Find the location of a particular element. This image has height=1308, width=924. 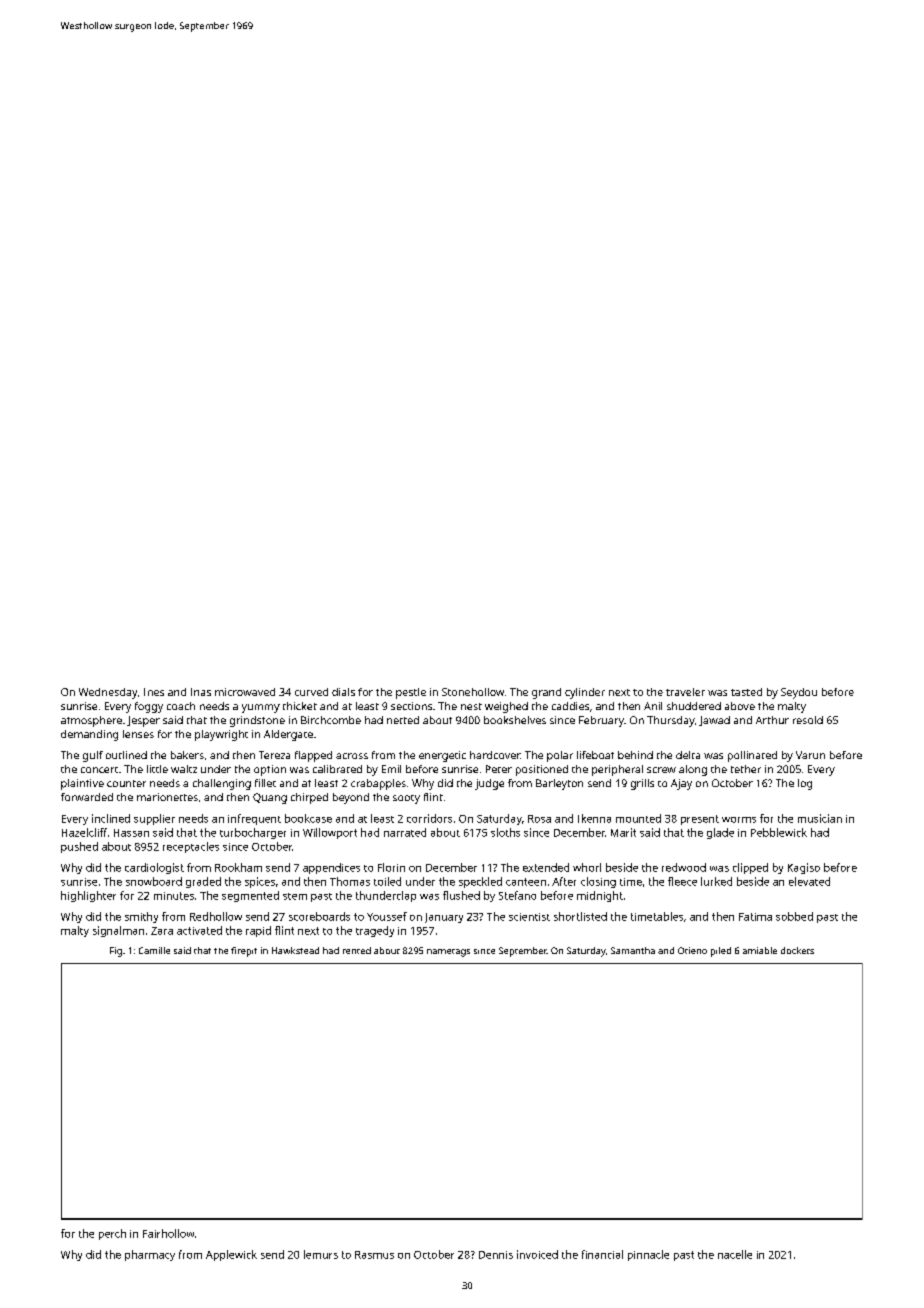

tasted is located at coordinates (746, 692).
